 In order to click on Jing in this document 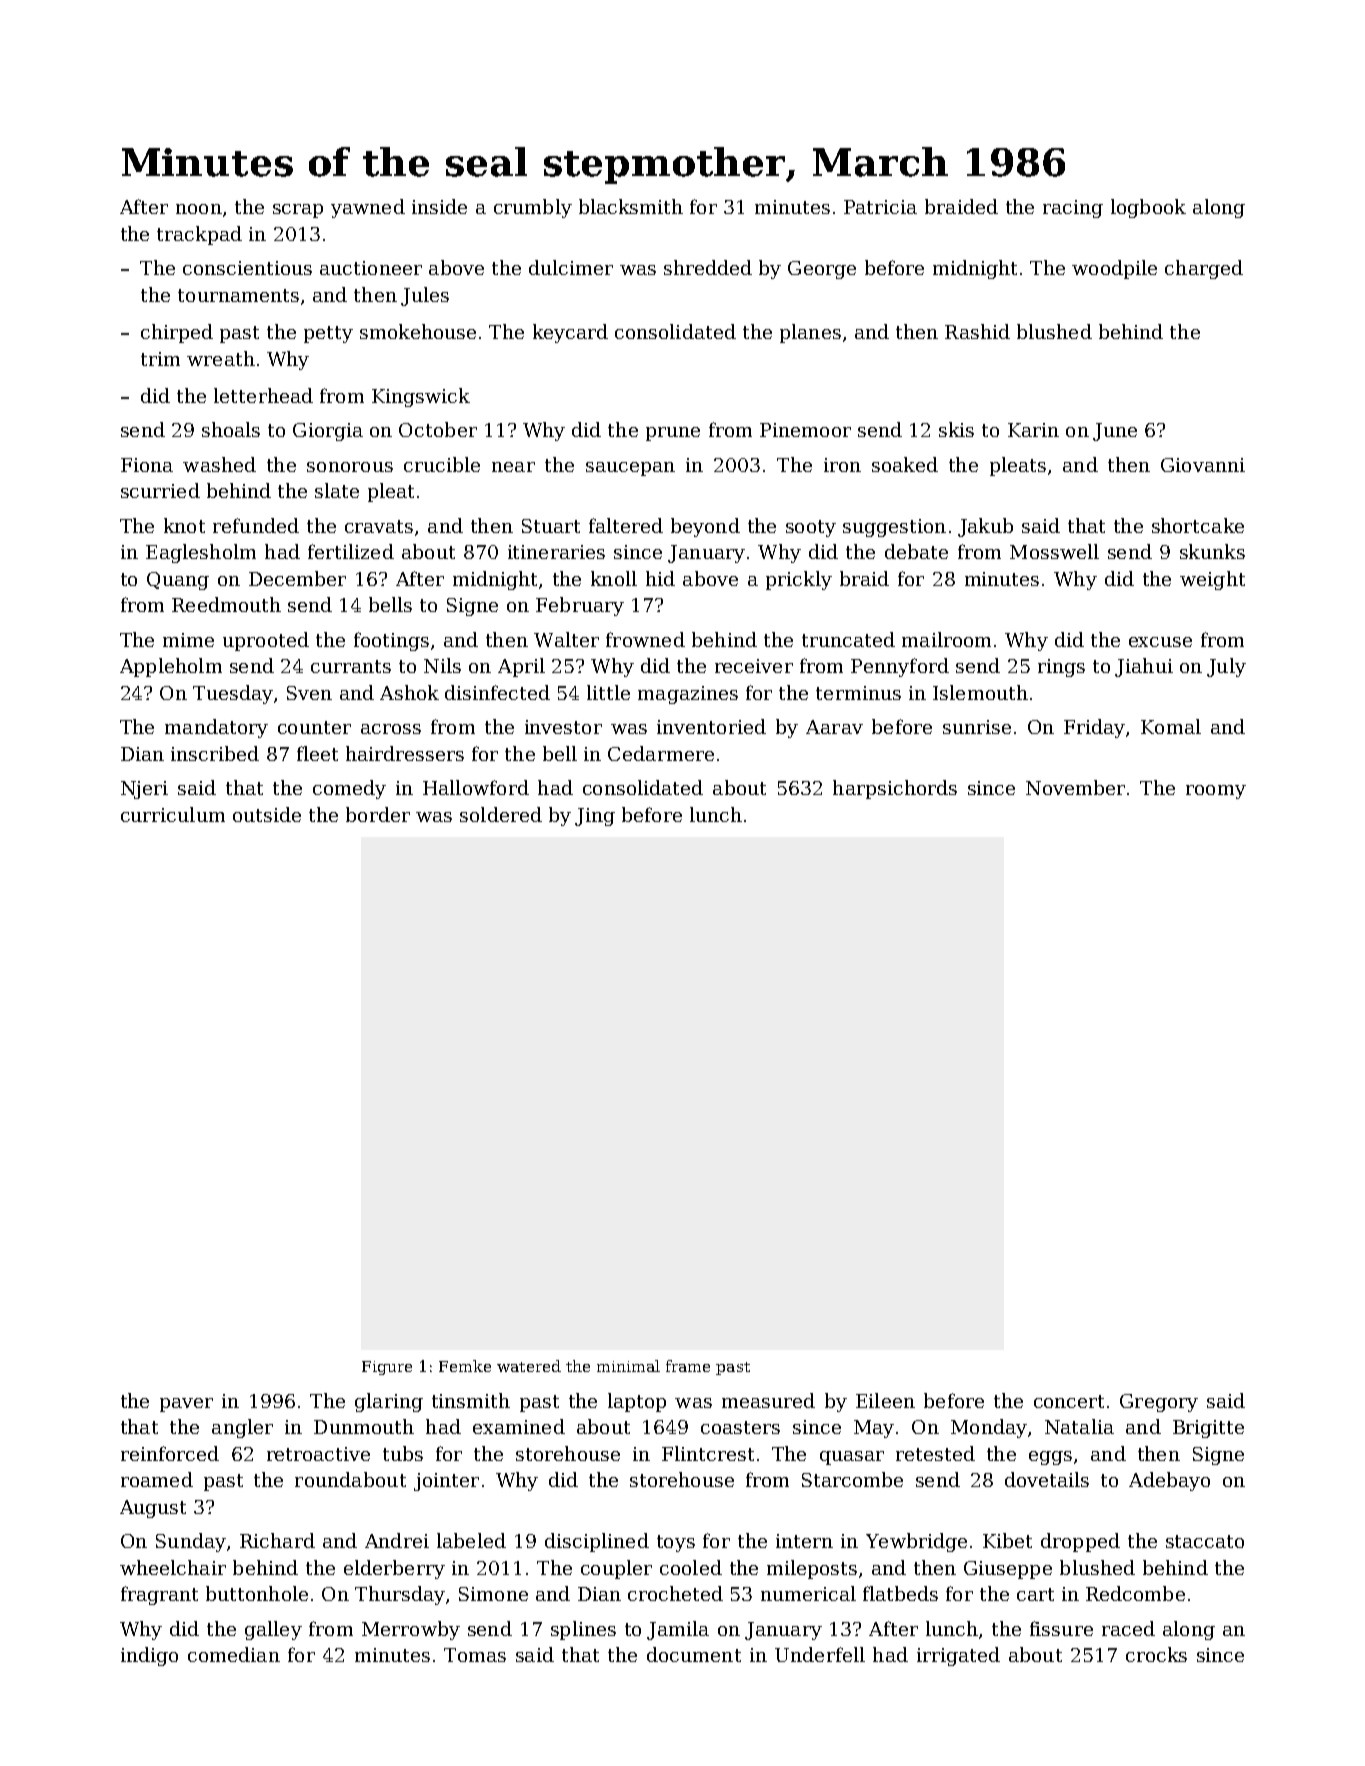, I will do `click(595, 817)`.
